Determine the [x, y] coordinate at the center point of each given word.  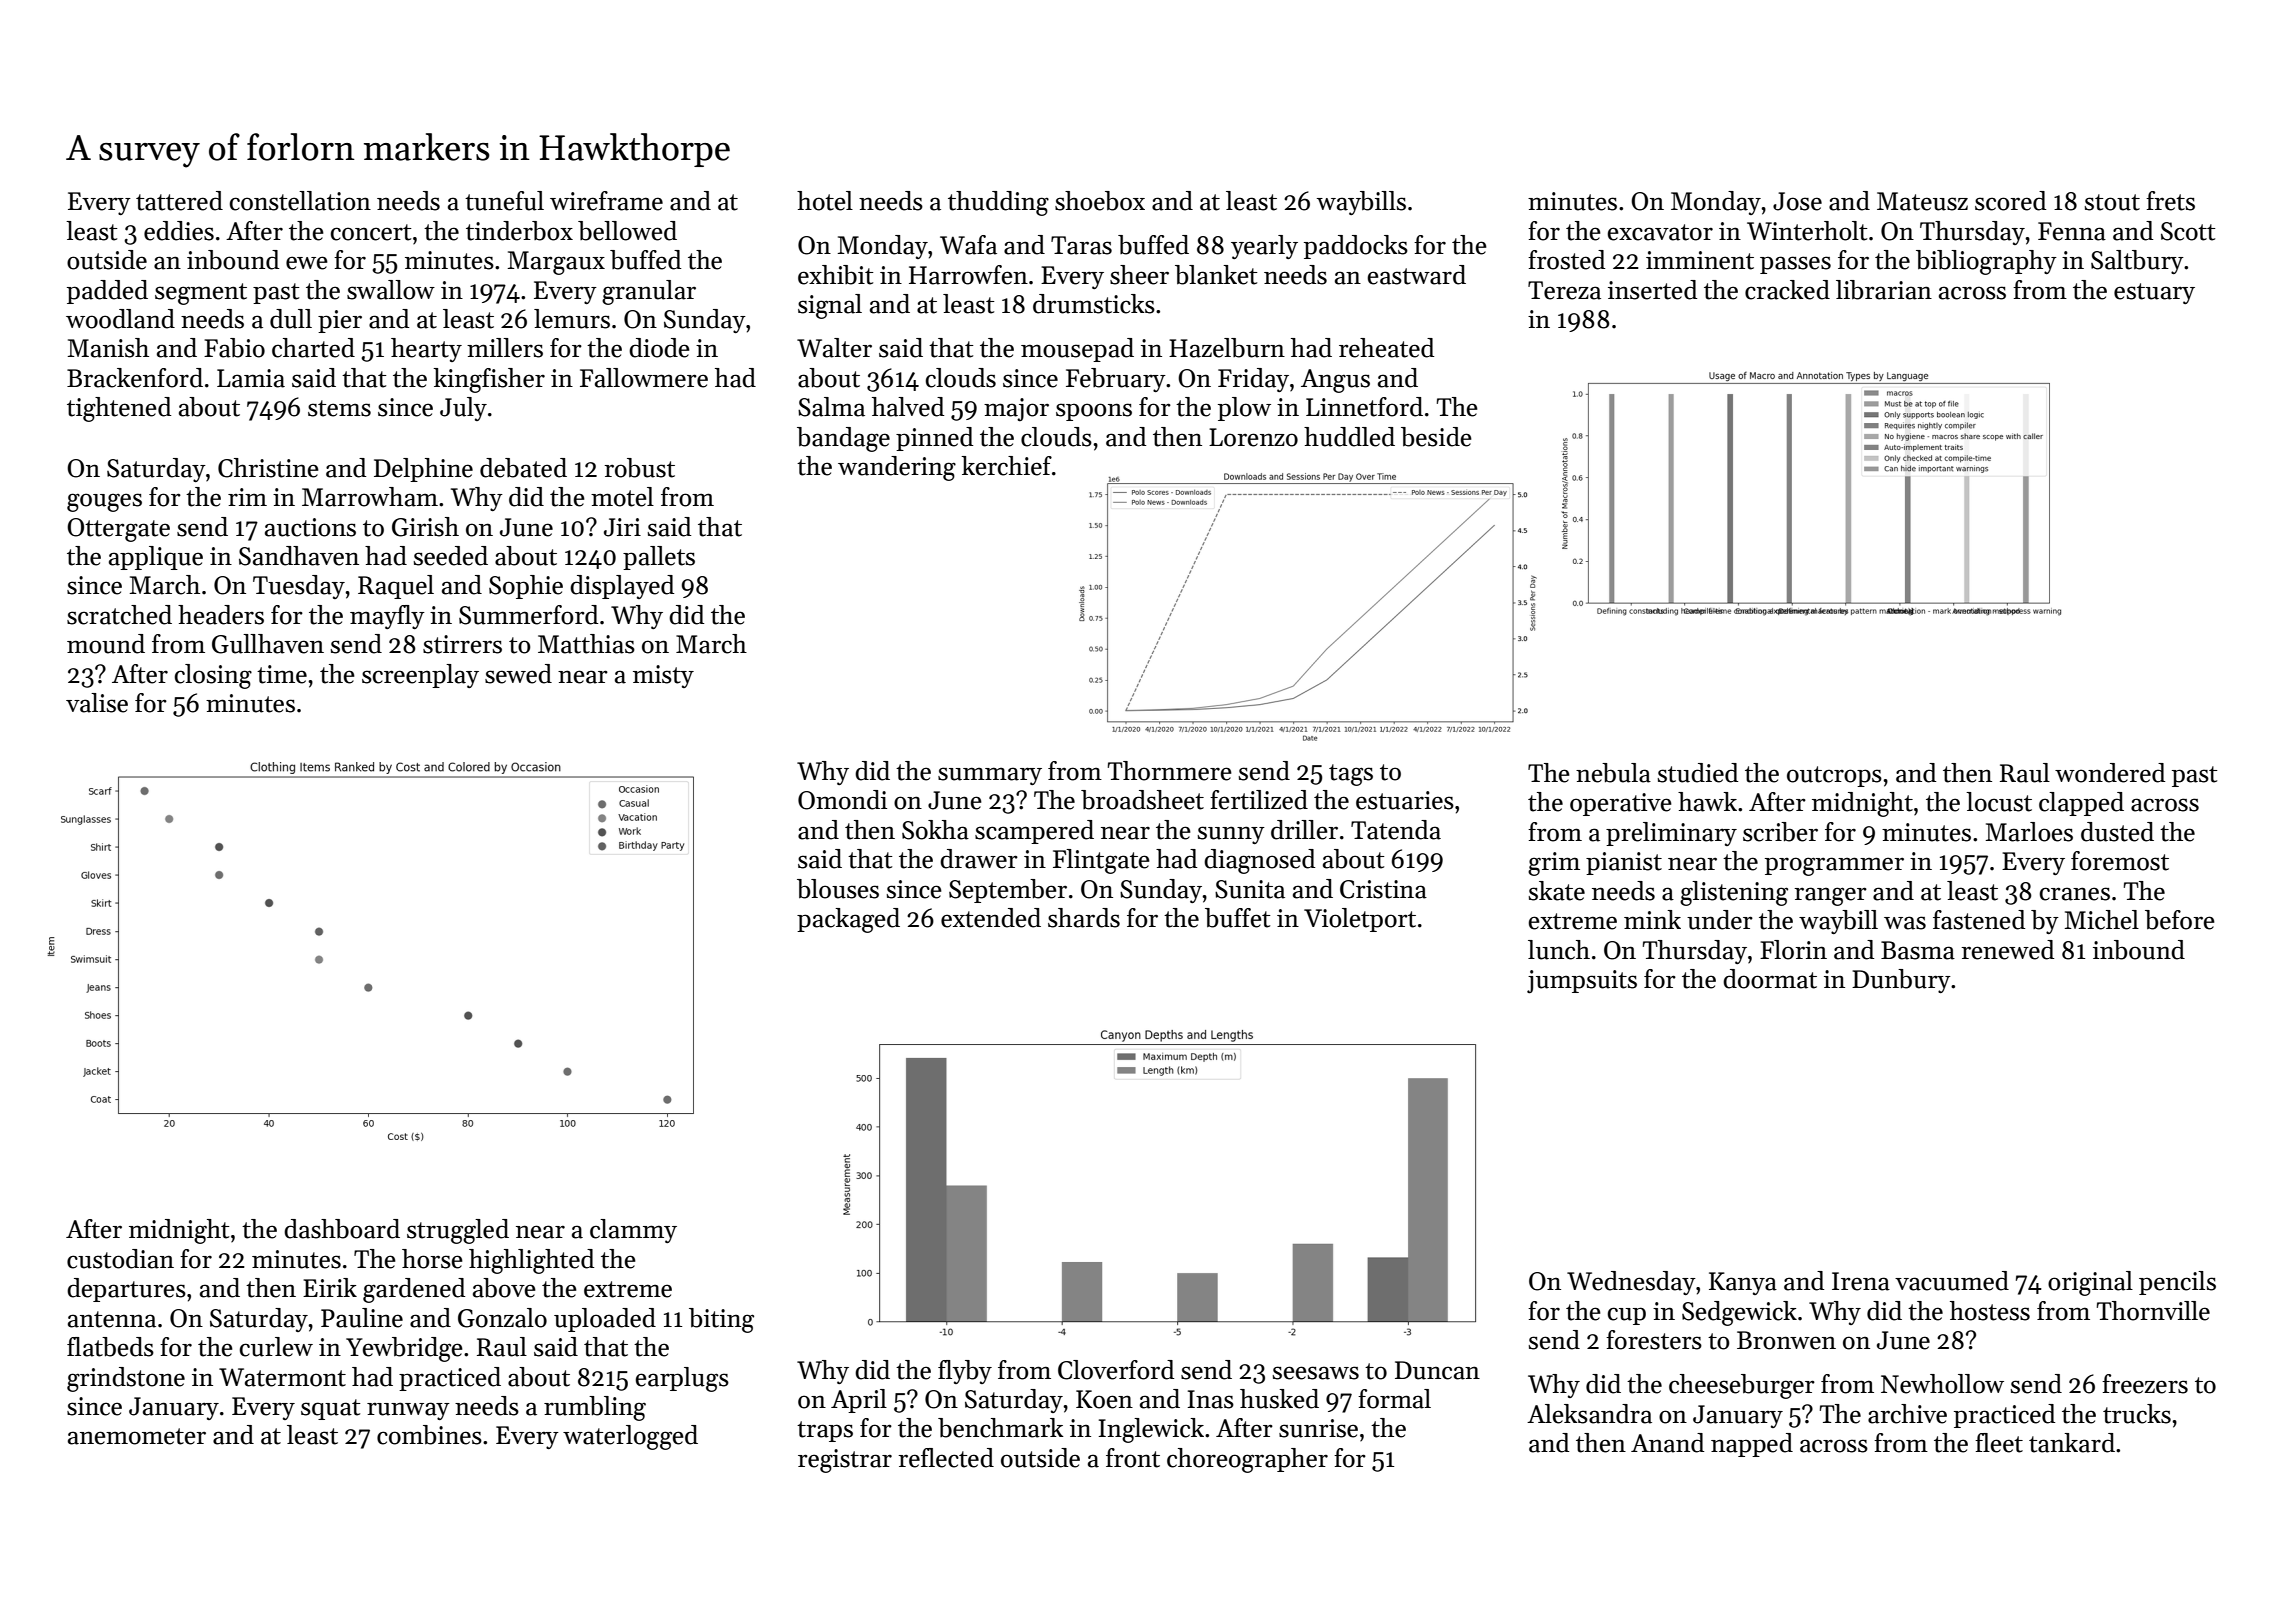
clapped [2081, 804]
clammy [633, 1231]
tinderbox [519, 231]
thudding [998, 203]
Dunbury [1901, 981]
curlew [276, 1347]
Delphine [423, 470]
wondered [2110, 773]
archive [1907, 1414]
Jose [1797, 201]
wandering [897, 468]
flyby [965, 1372]
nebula [1613, 773]
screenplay [420, 676]
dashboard [342, 1229]
